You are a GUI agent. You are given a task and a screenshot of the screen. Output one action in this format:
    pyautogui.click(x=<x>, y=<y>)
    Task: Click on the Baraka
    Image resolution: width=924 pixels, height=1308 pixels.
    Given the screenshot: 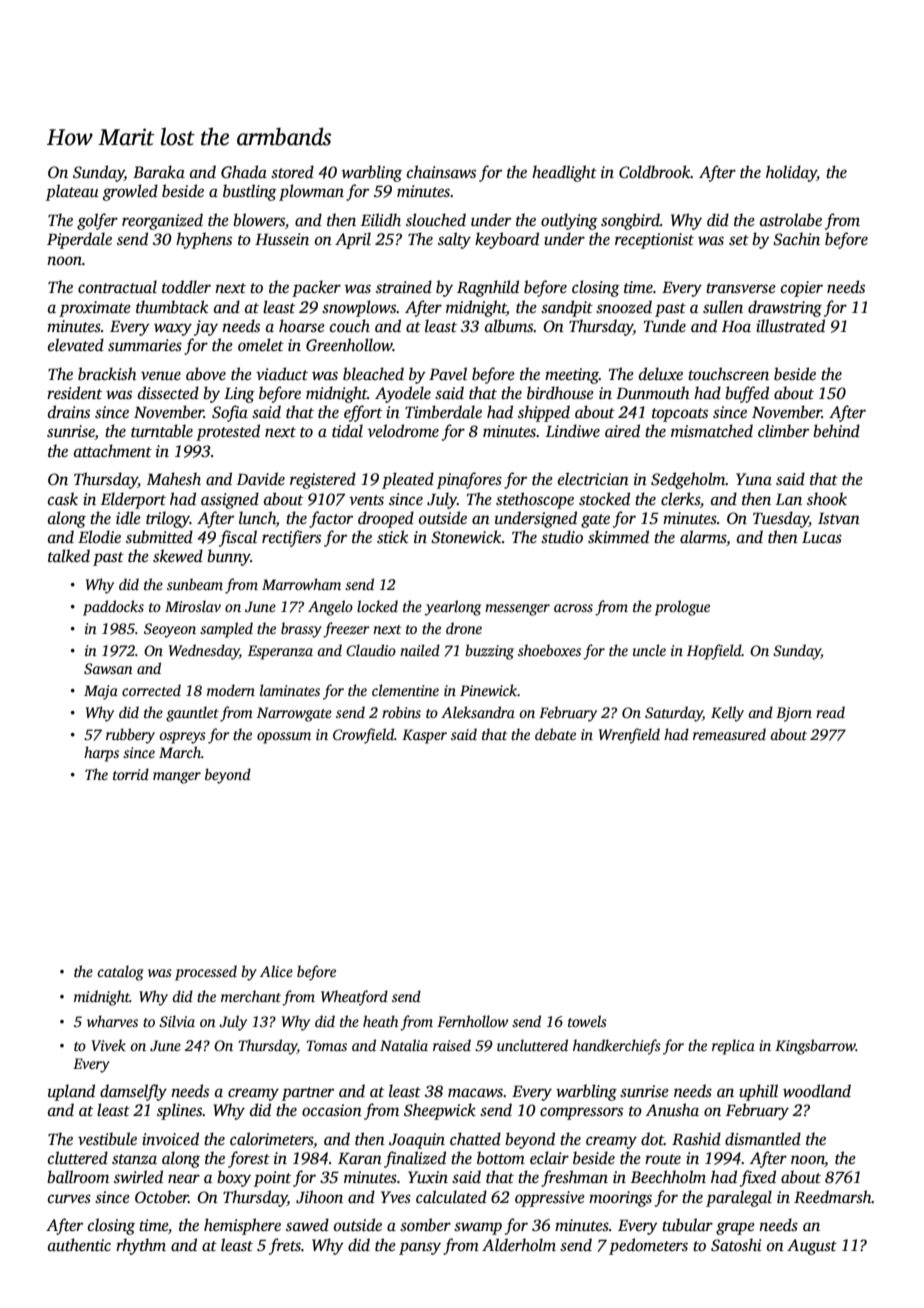 What is the action you would take?
    pyautogui.click(x=159, y=171)
